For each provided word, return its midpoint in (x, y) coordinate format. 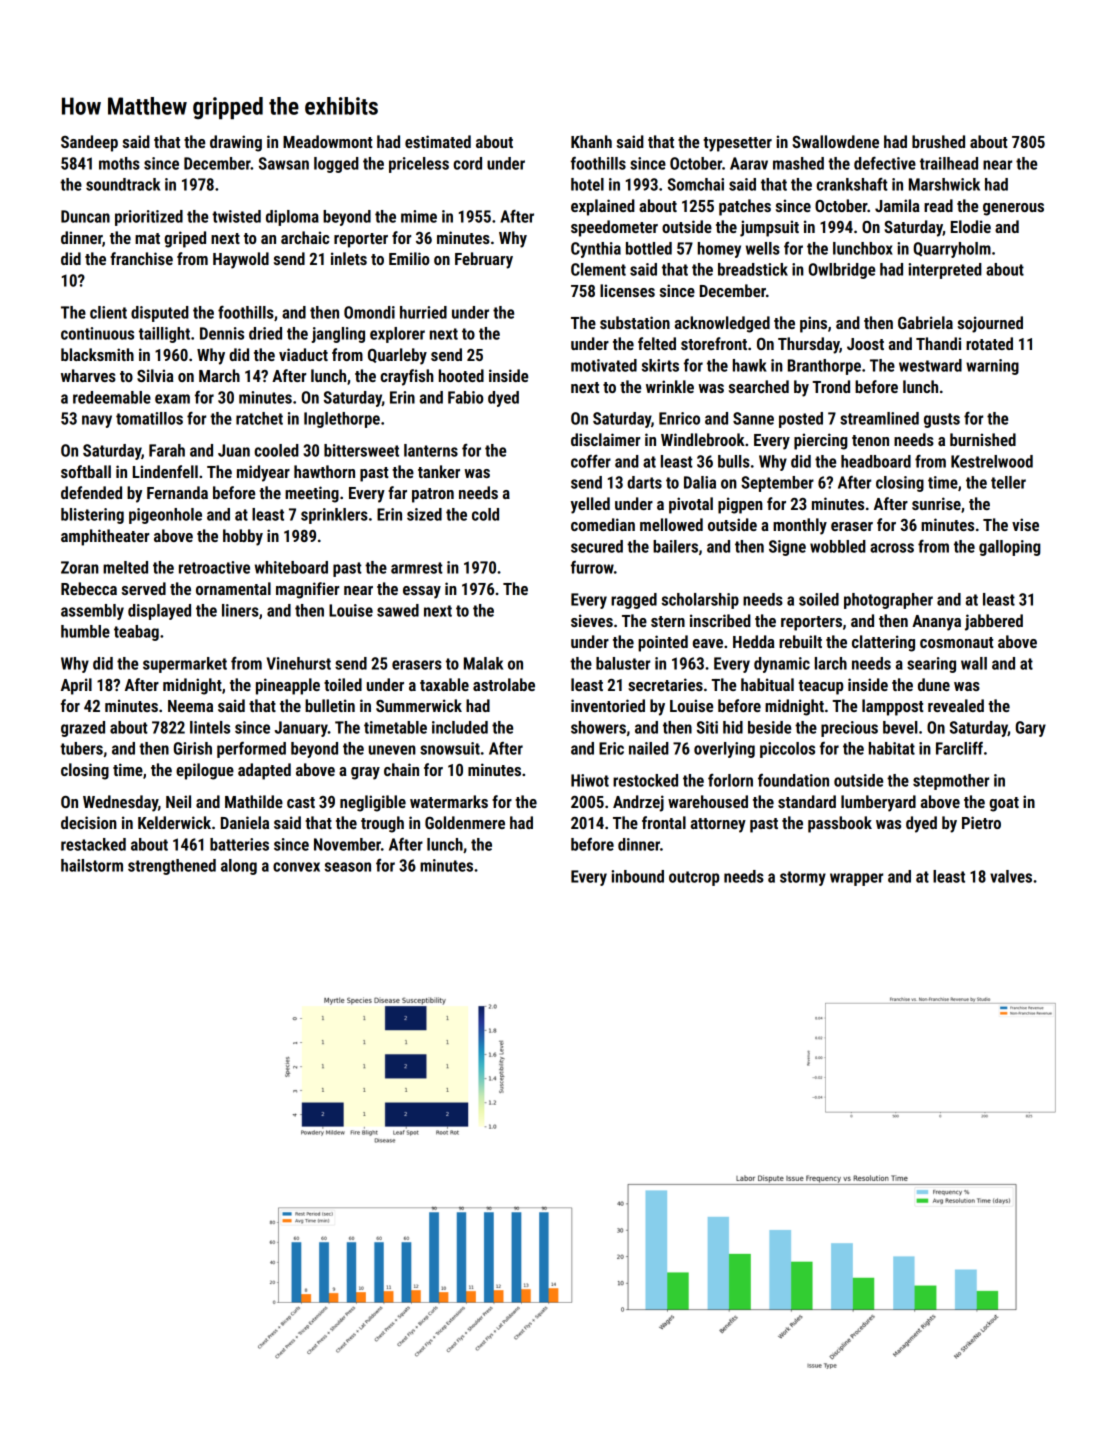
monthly (800, 526)
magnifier (307, 590)
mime (419, 216)
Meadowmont (328, 141)
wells (763, 248)
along (239, 867)
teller (1008, 482)
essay (422, 592)
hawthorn (324, 471)
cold (485, 514)
